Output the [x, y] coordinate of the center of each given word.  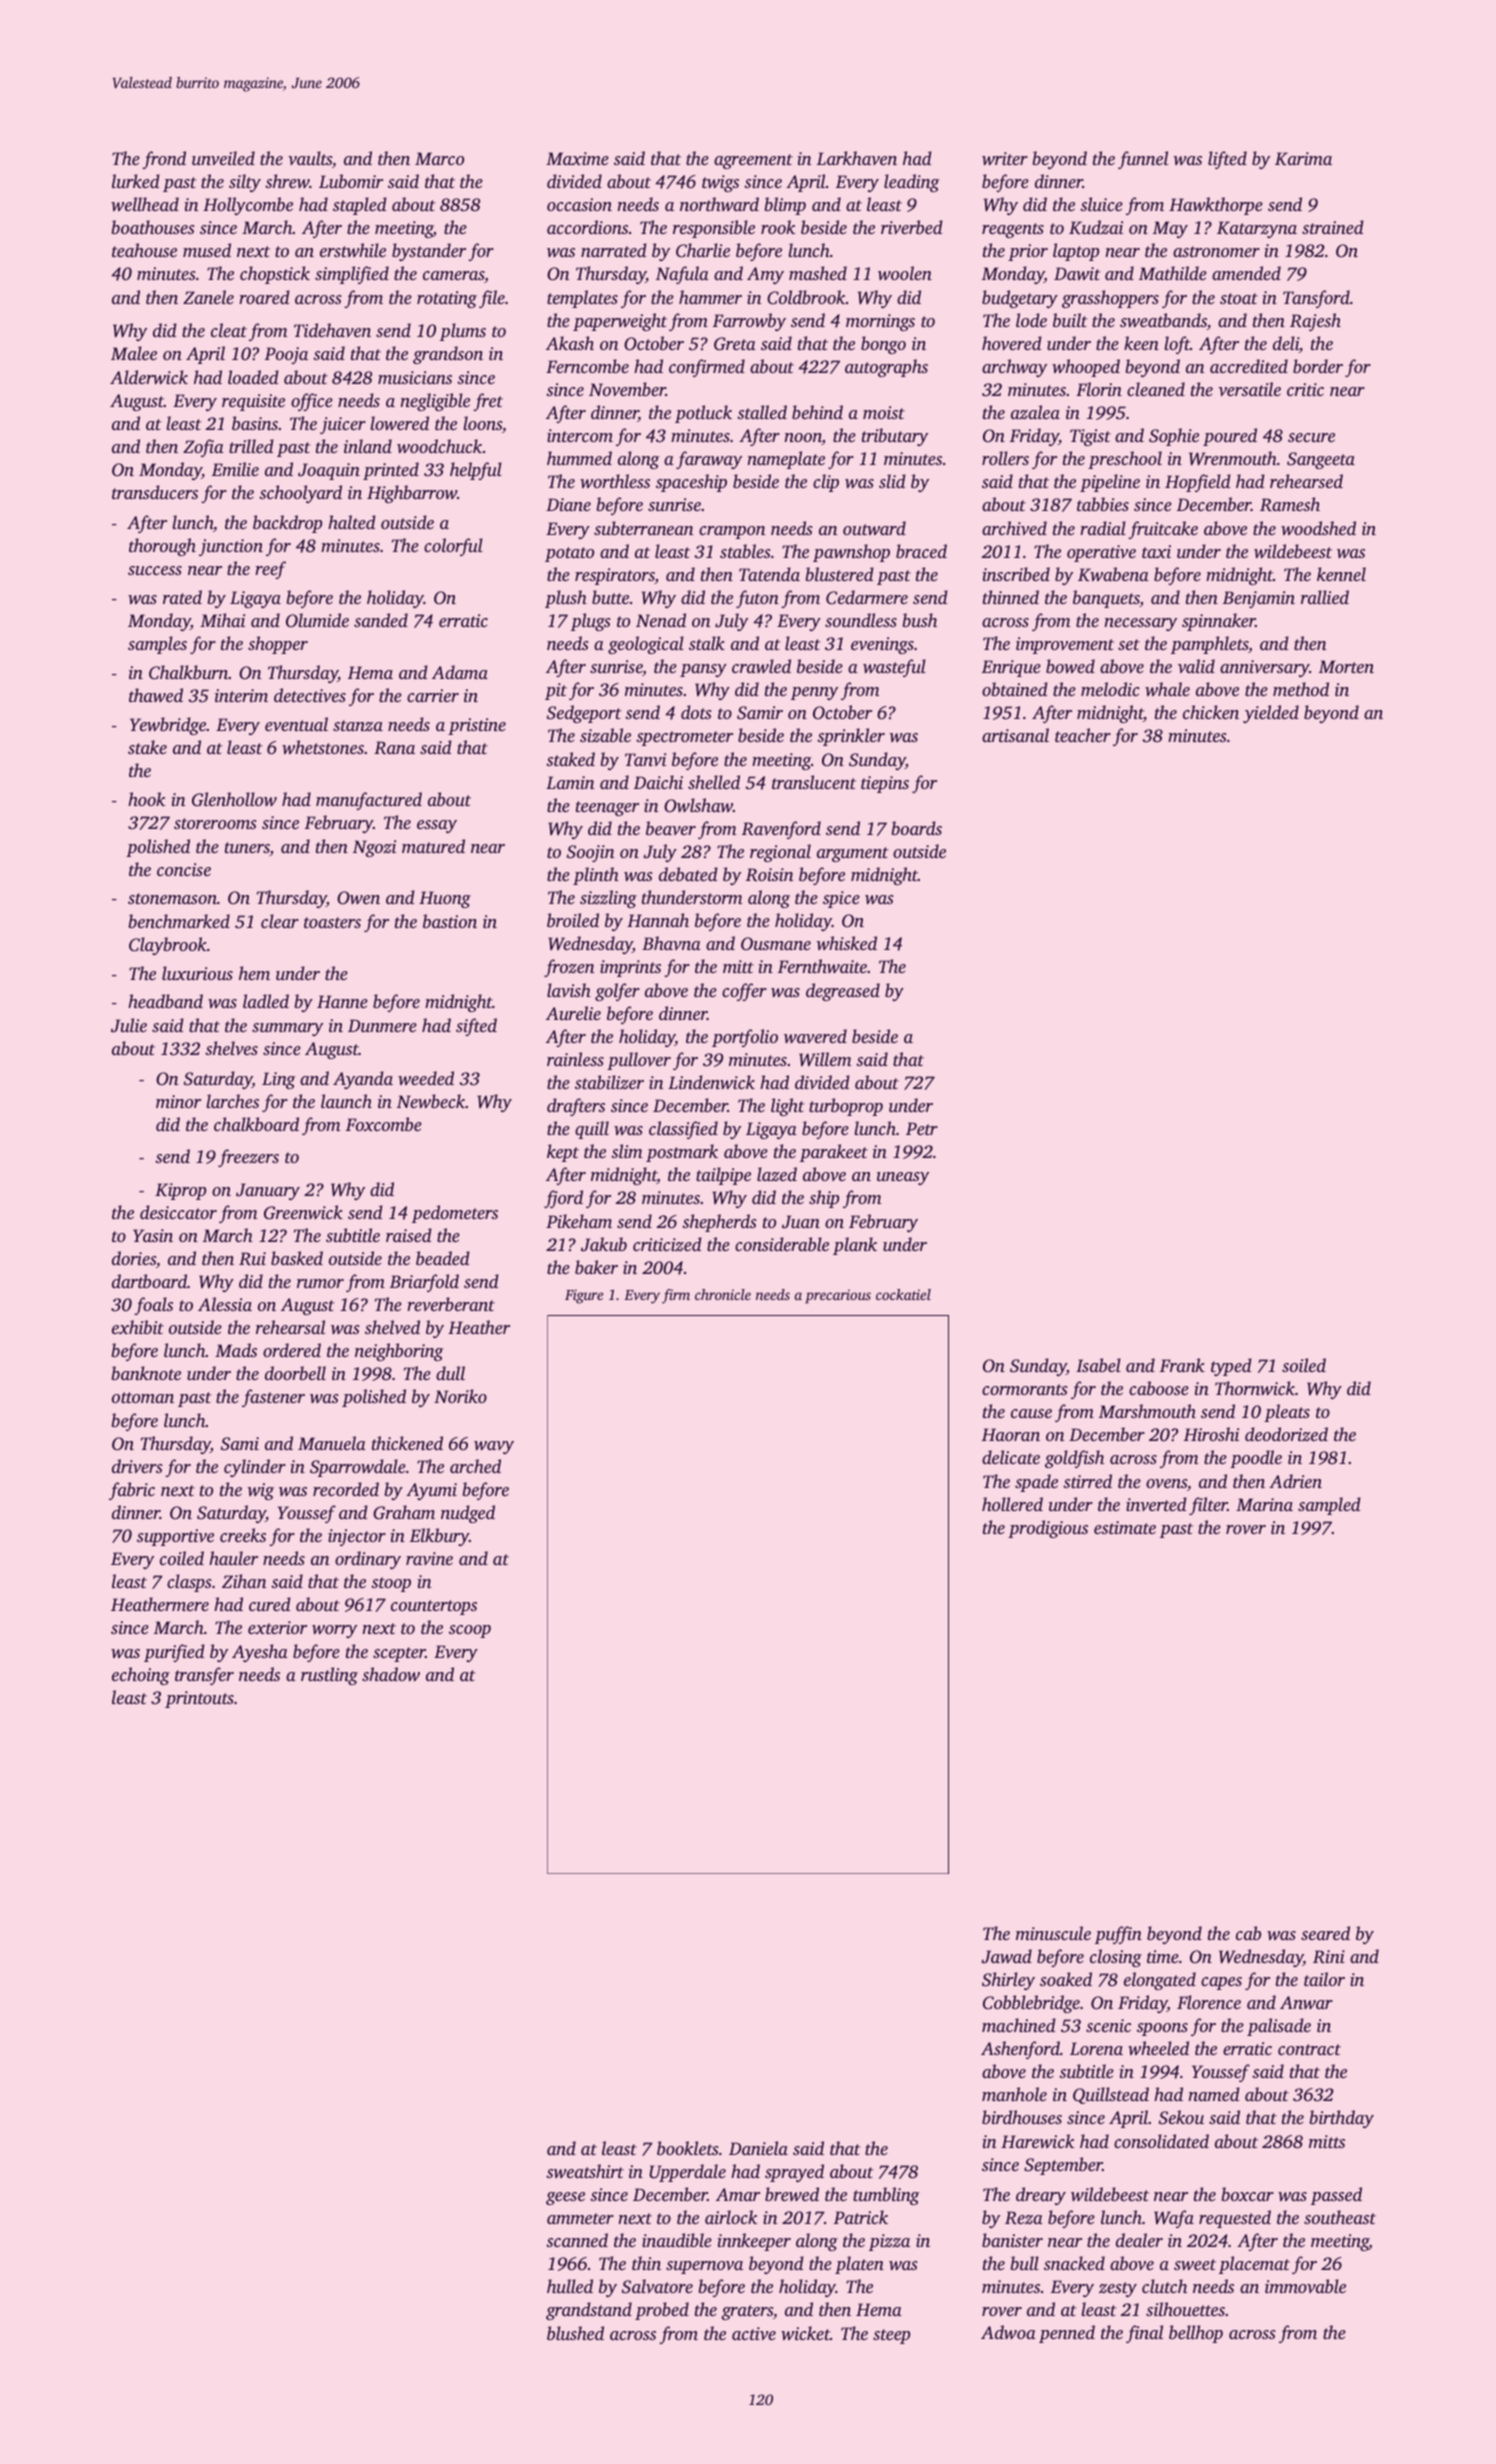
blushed [575, 2333]
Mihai [222, 620]
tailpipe [723, 1176]
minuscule [1053, 1933]
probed [662, 2311]
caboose [1159, 1388]
